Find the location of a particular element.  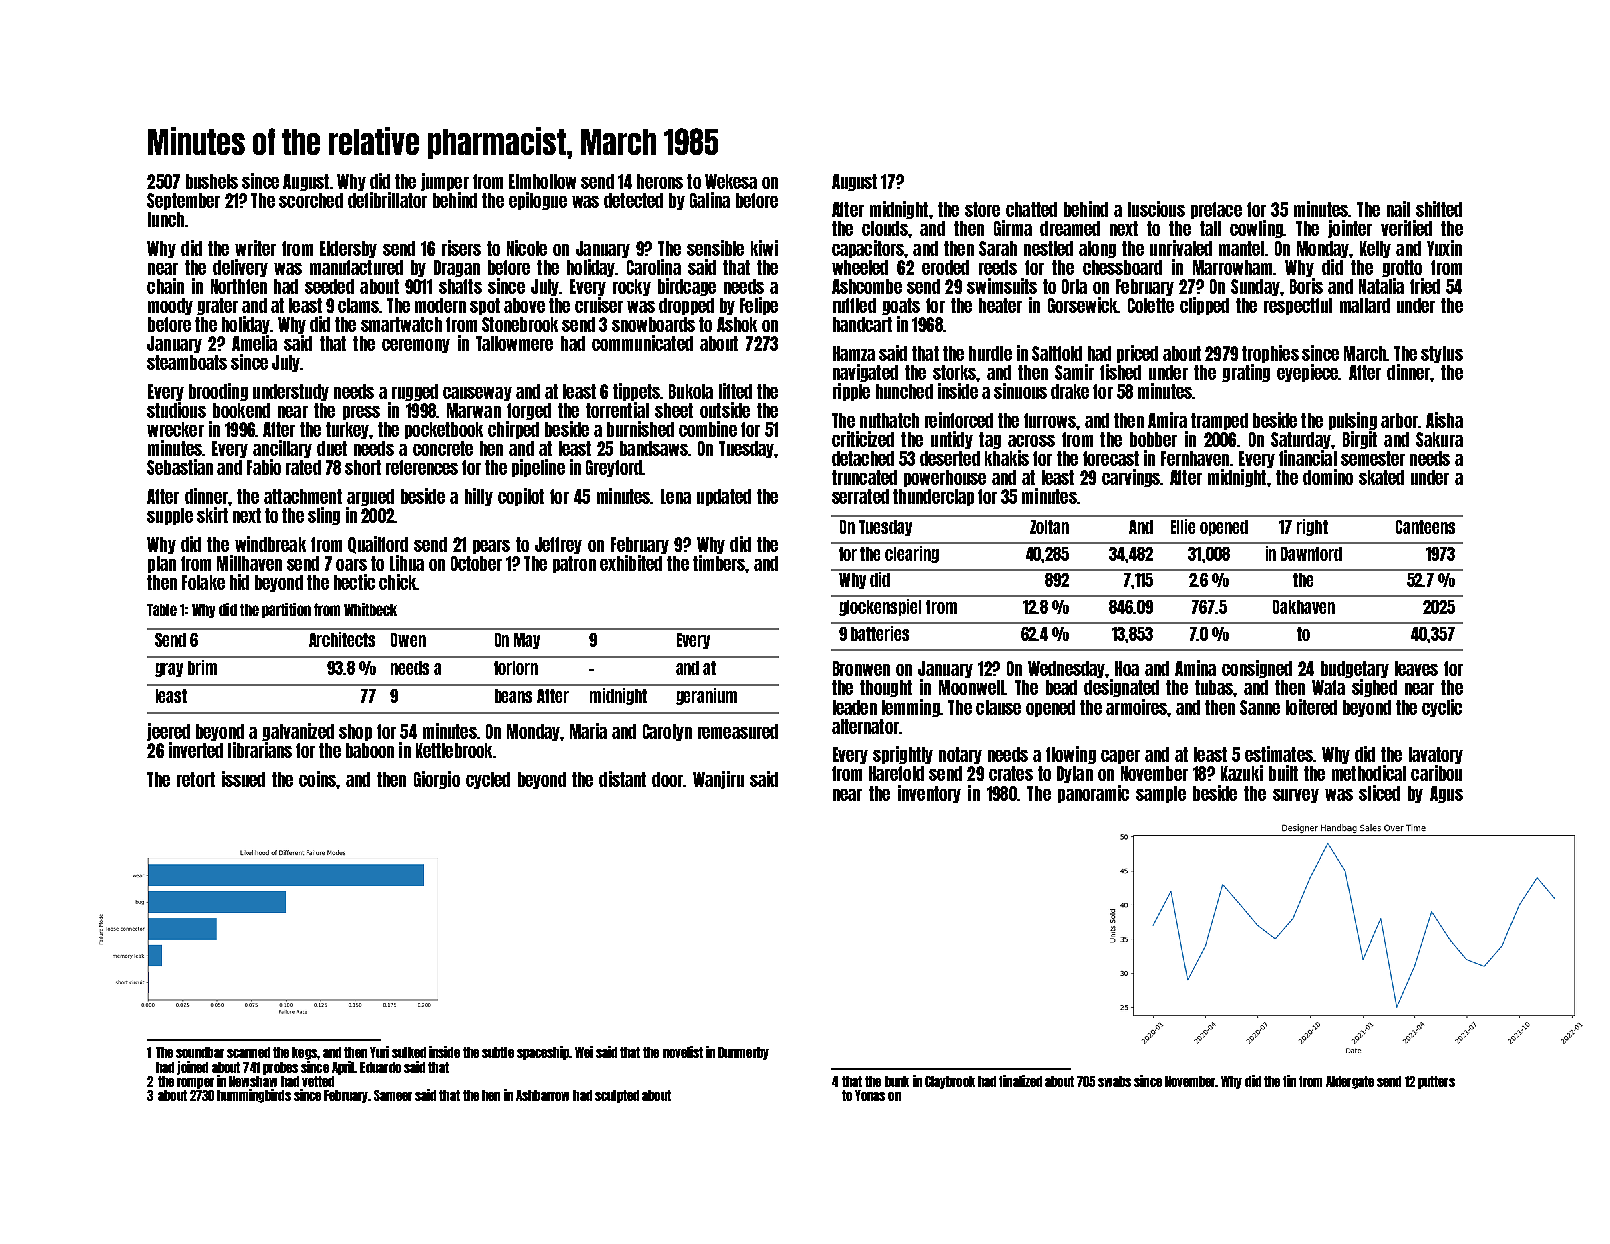

jeered is located at coordinates (168, 732).
